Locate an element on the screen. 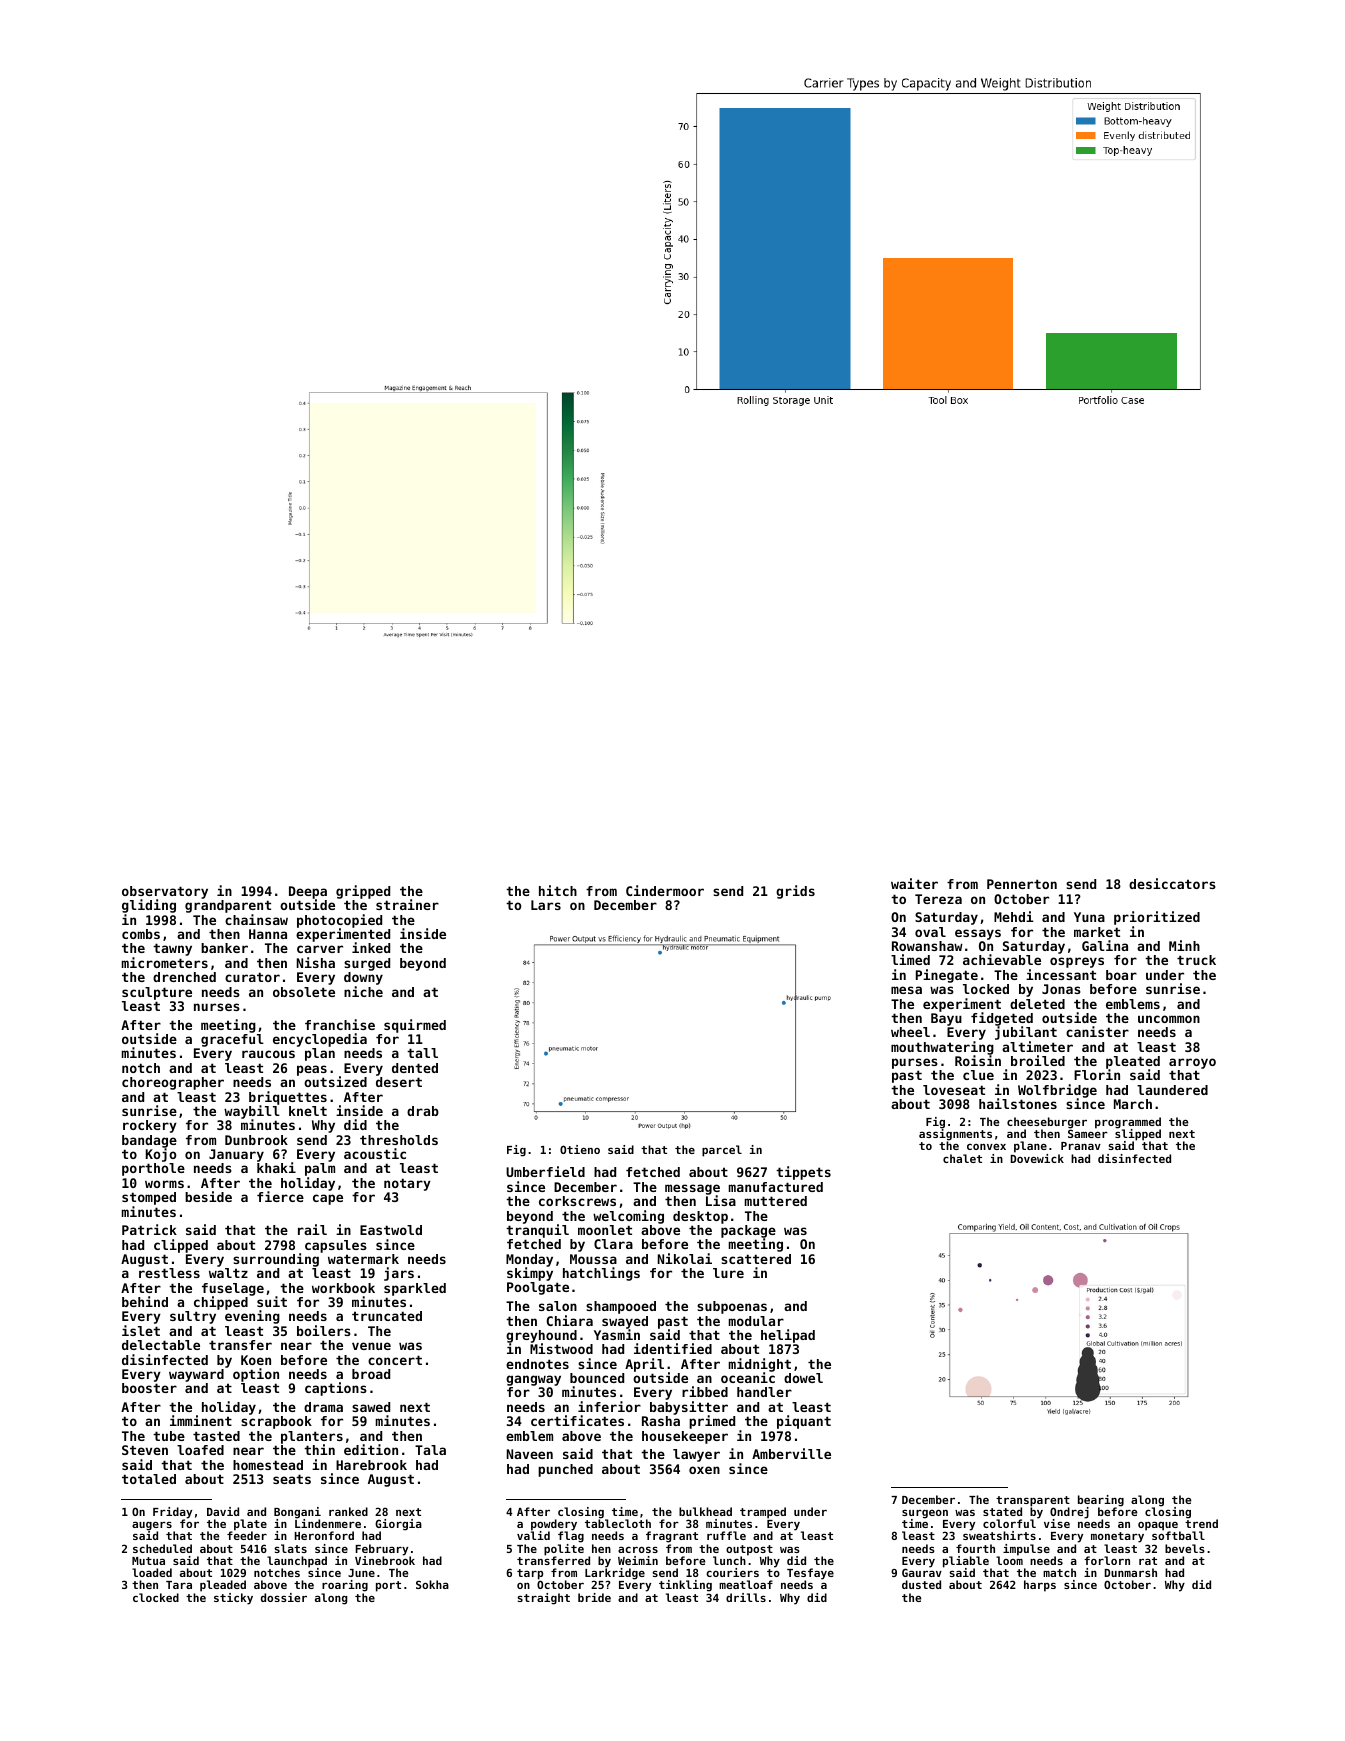  Pennerton is located at coordinates (1022, 884).
